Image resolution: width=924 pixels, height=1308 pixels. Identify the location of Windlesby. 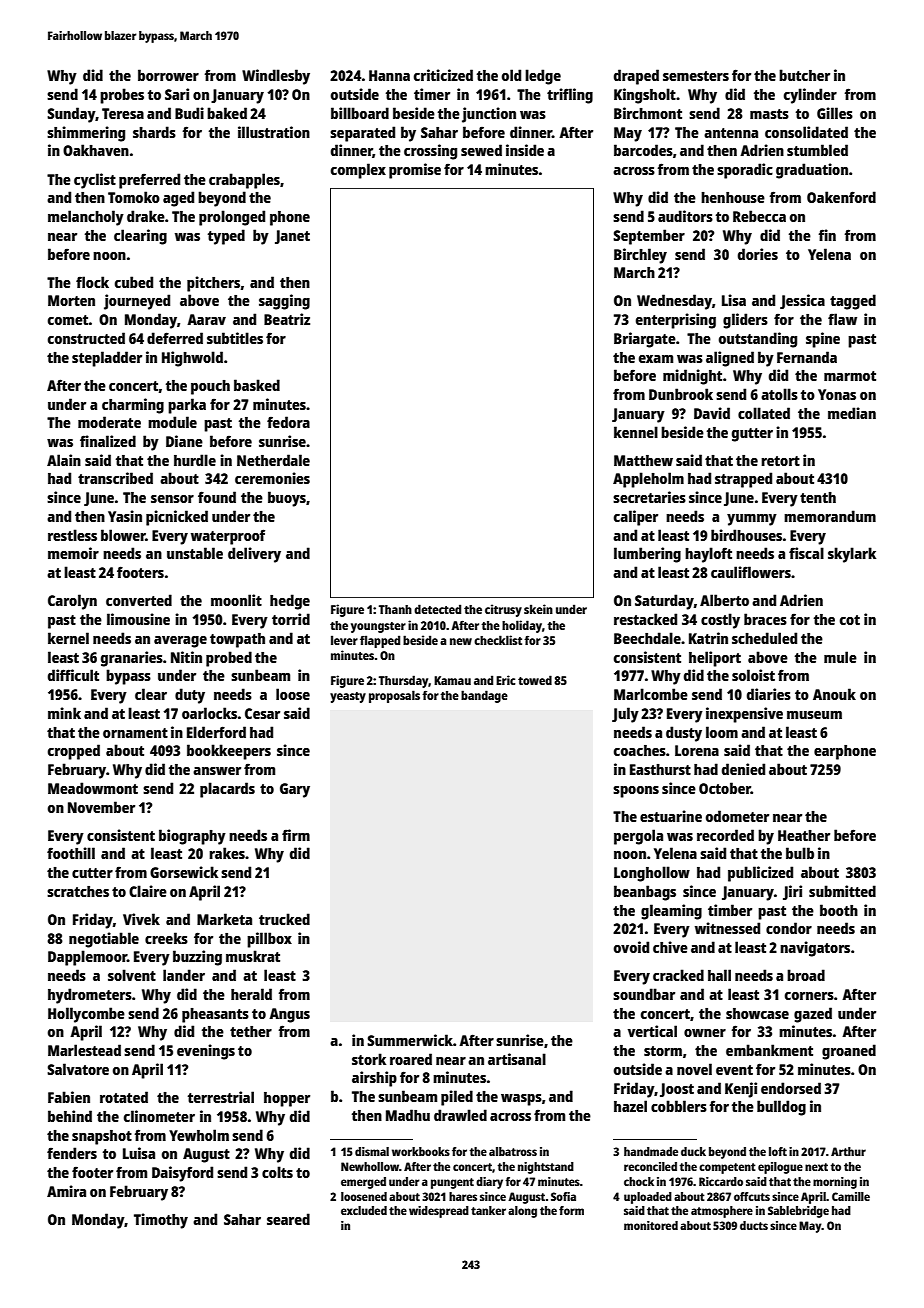
(276, 77).
